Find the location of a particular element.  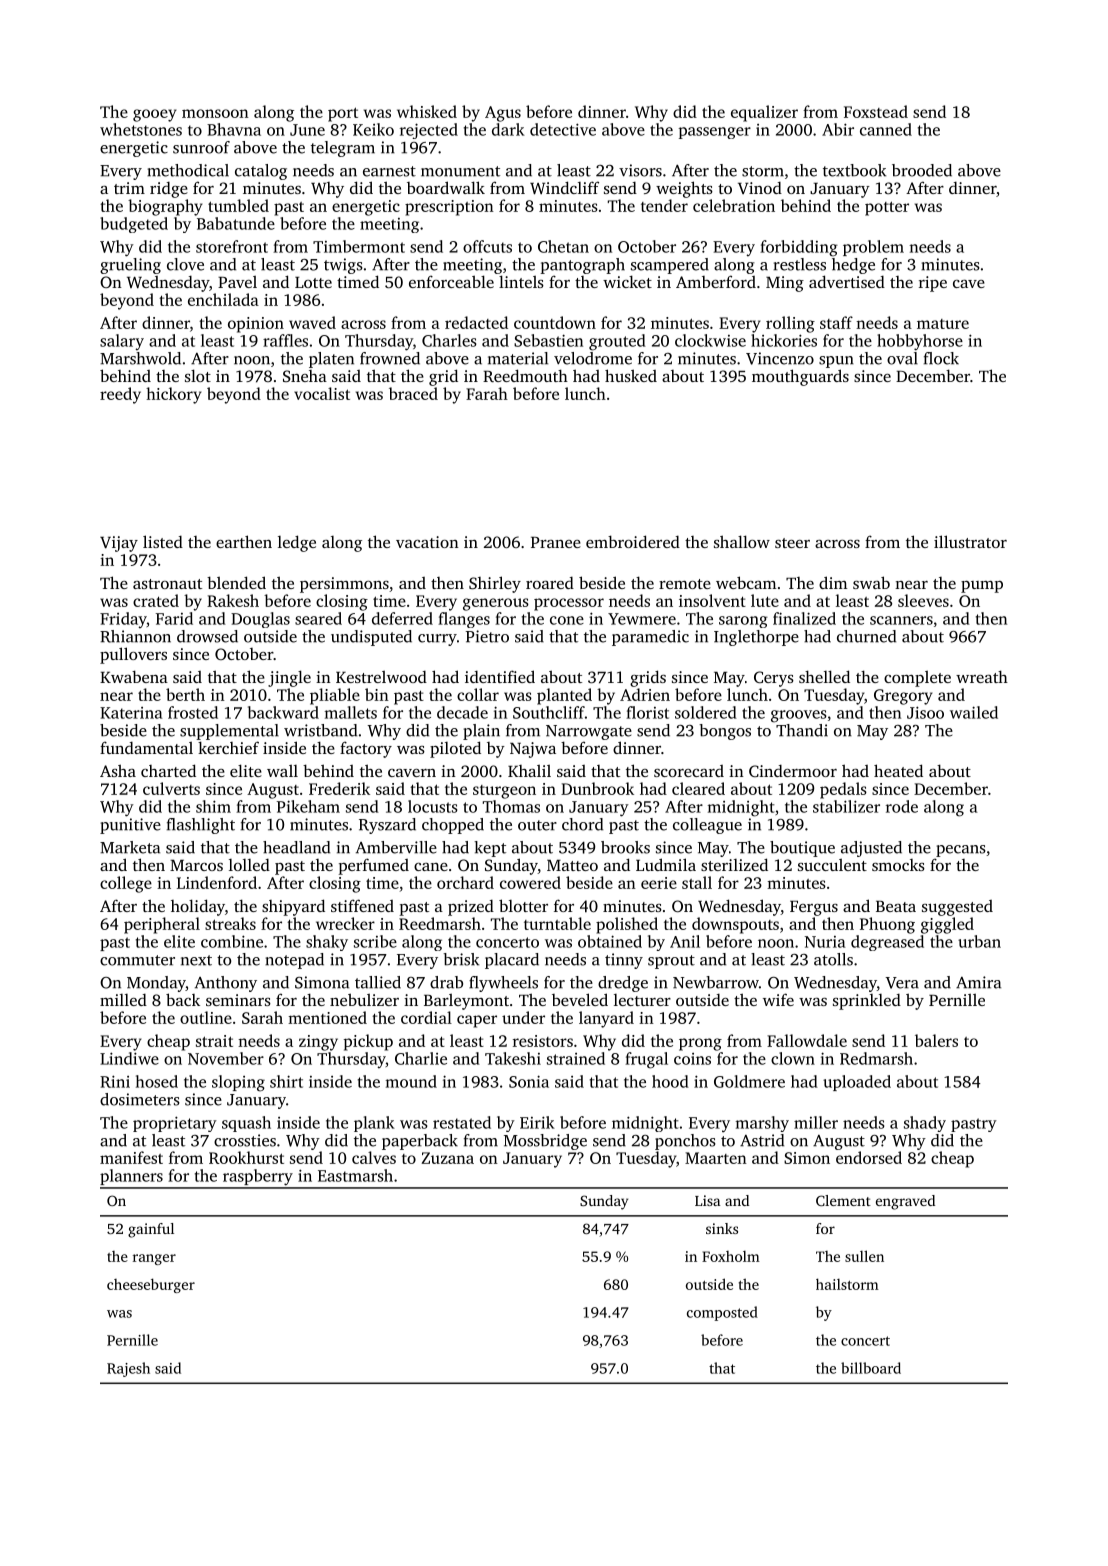

June is located at coordinates (307, 130).
